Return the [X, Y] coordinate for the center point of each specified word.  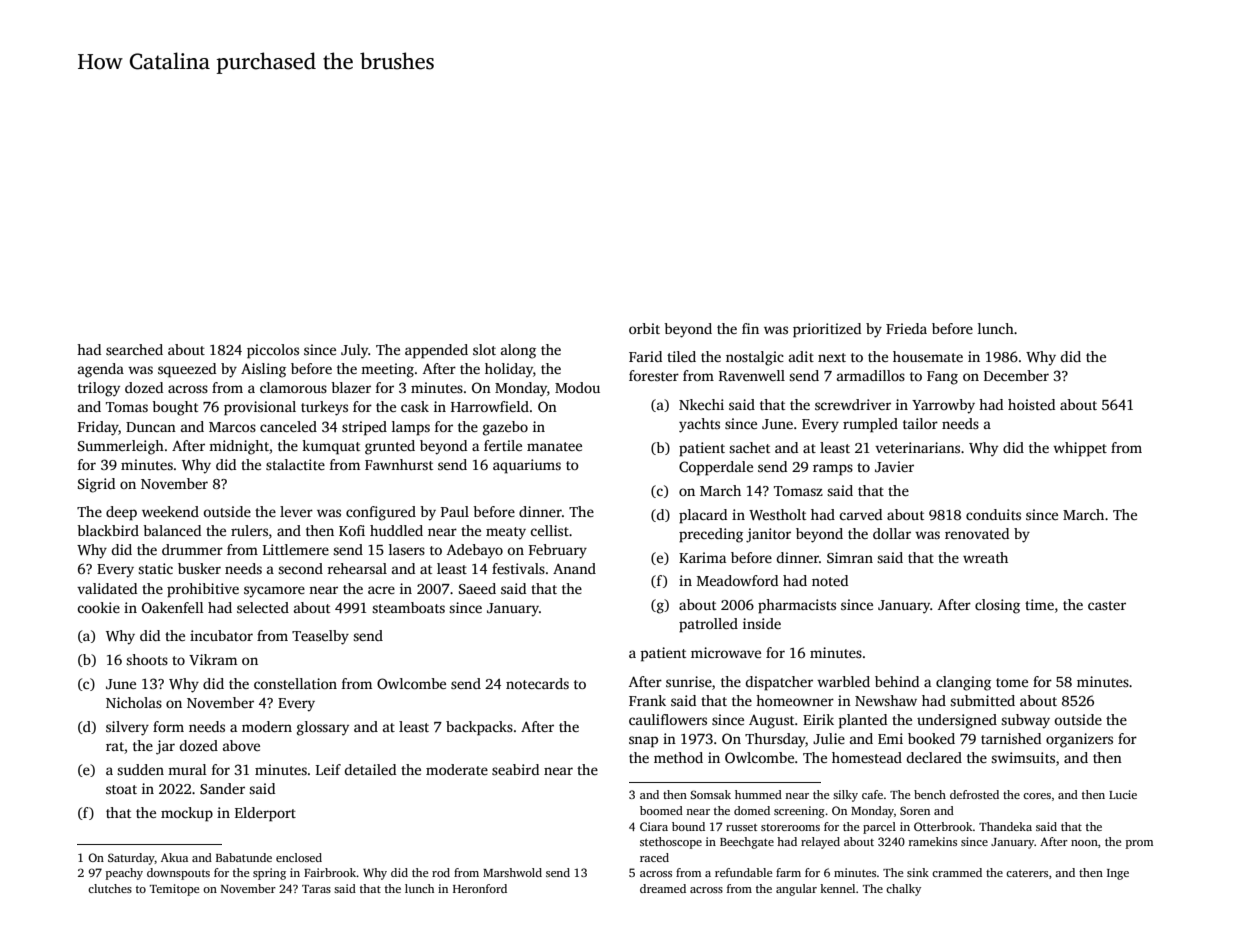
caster [1107, 605]
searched [134, 349]
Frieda [906, 328]
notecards [537, 683]
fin [750, 328]
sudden [140, 769]
